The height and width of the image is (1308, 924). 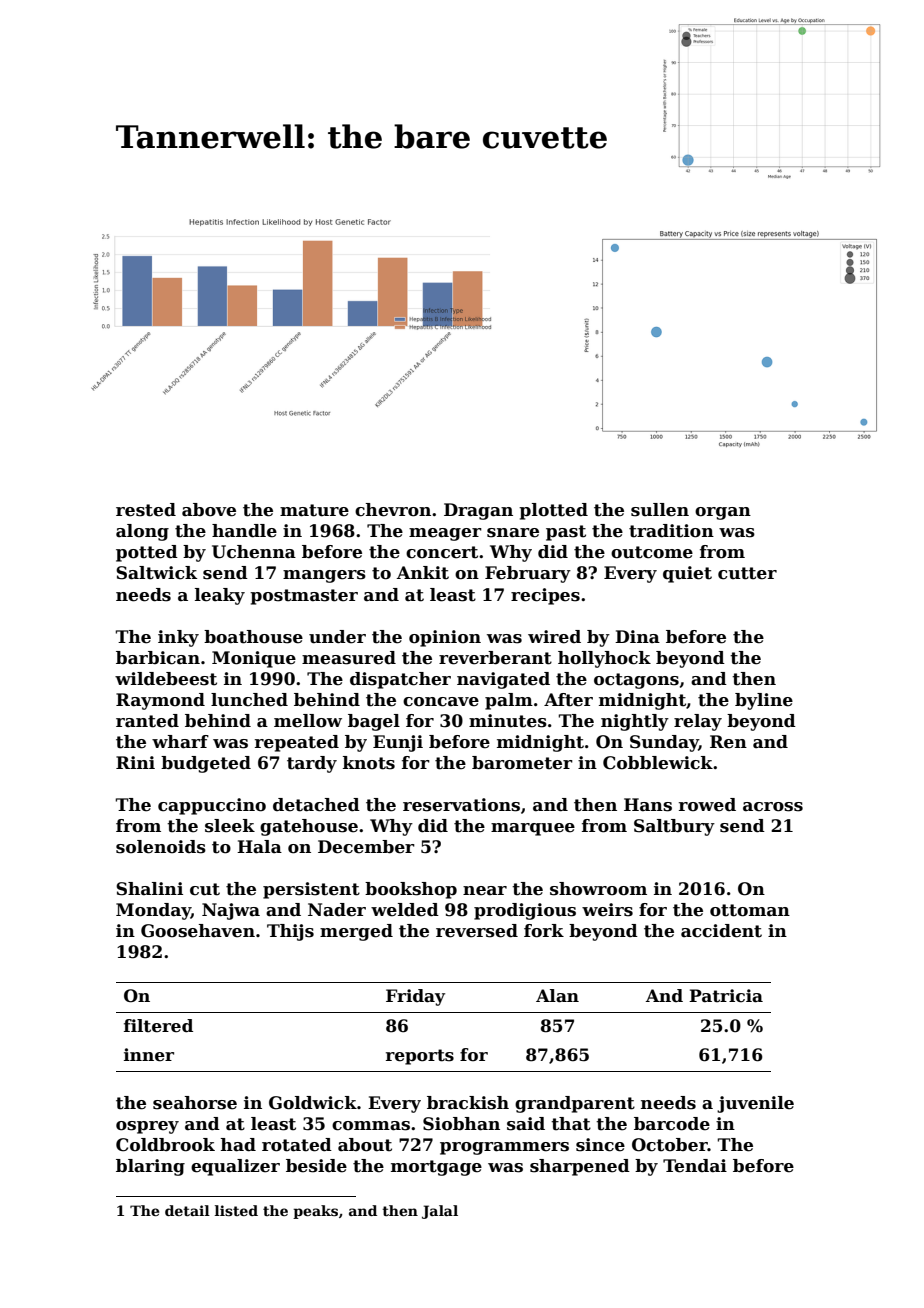 What do you see at coordinates (461, 805) in the image?
I see `reservations` at bounding box center [461, 805].
